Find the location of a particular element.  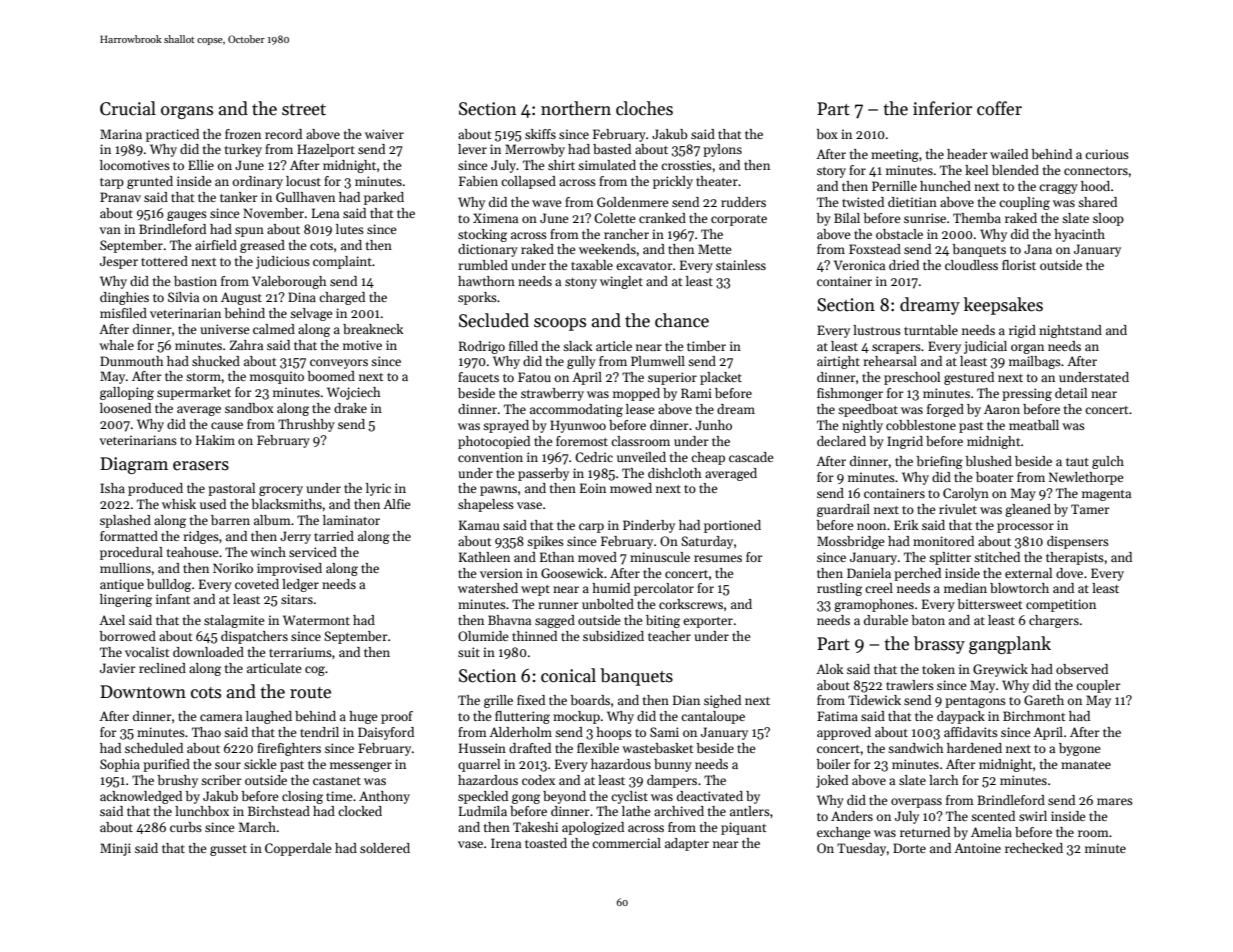

monitored is located at coordinates (943, 541).
